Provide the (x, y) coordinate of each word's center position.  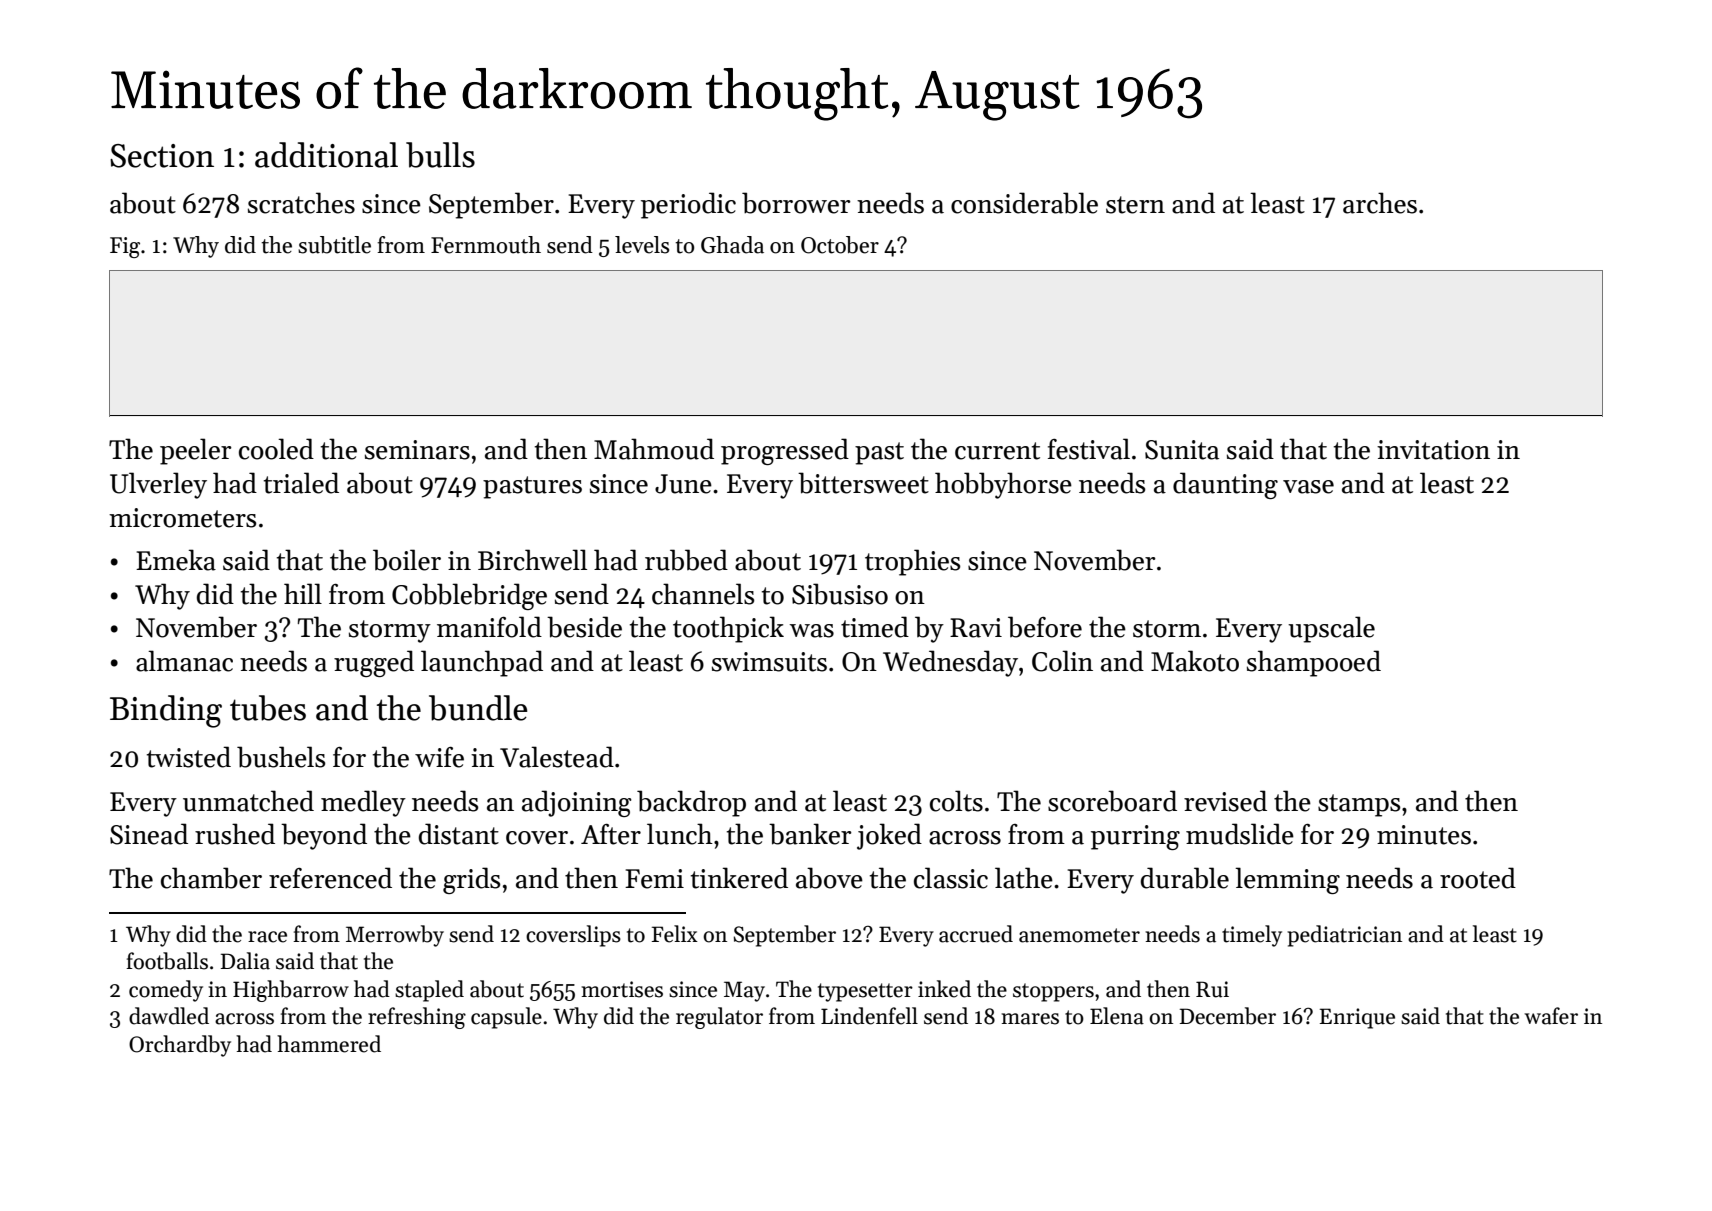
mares (1030, 1019)
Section (162, 156)
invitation (1433, 450)
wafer (1551, 1016)
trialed (301, 483)
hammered (329, 1044)
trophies (912, 562)
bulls (440, 155)
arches (1380, 203)
